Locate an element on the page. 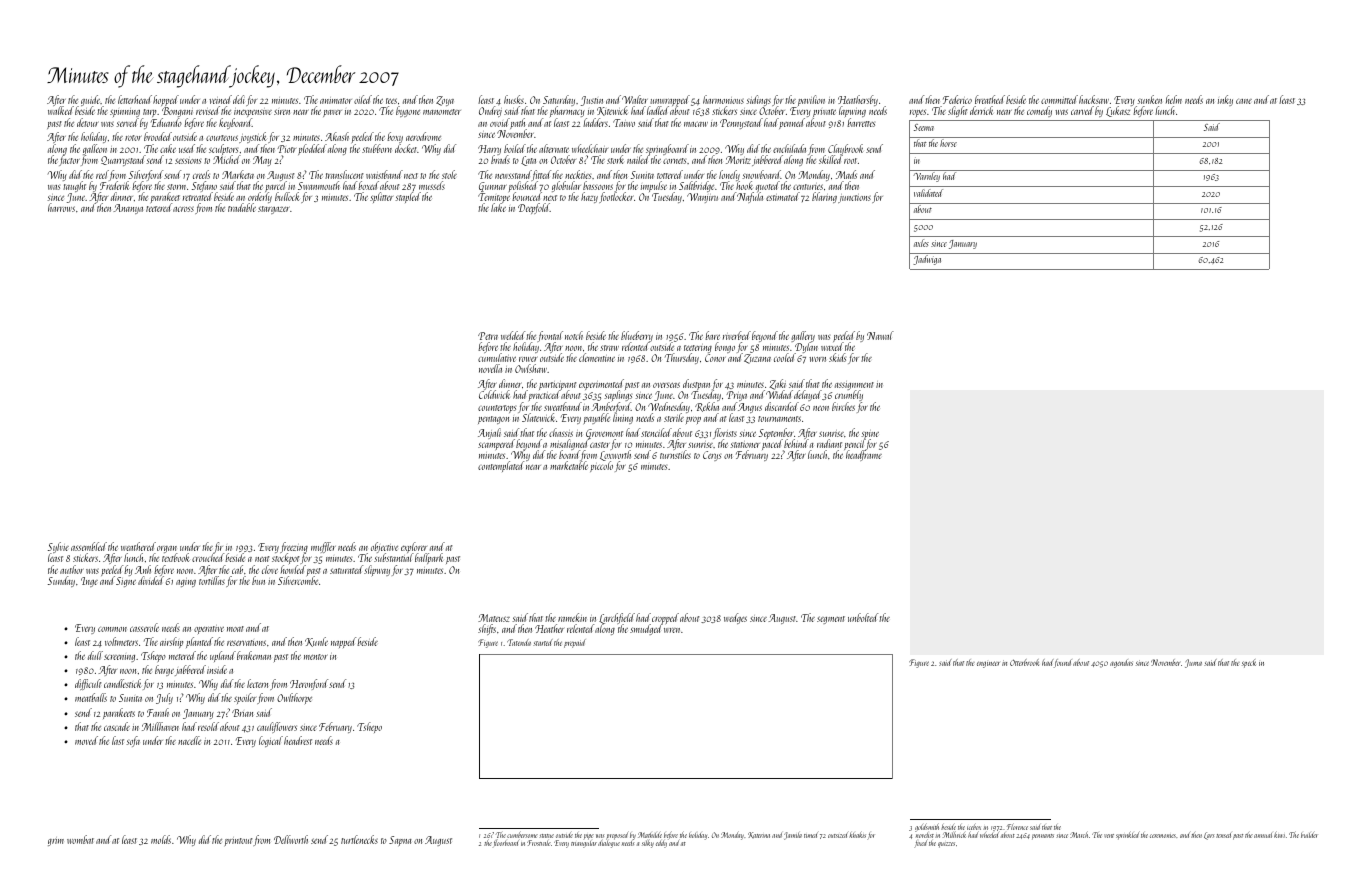 This document has height=887, width=1372. across is located at coordinates (183, 209).
